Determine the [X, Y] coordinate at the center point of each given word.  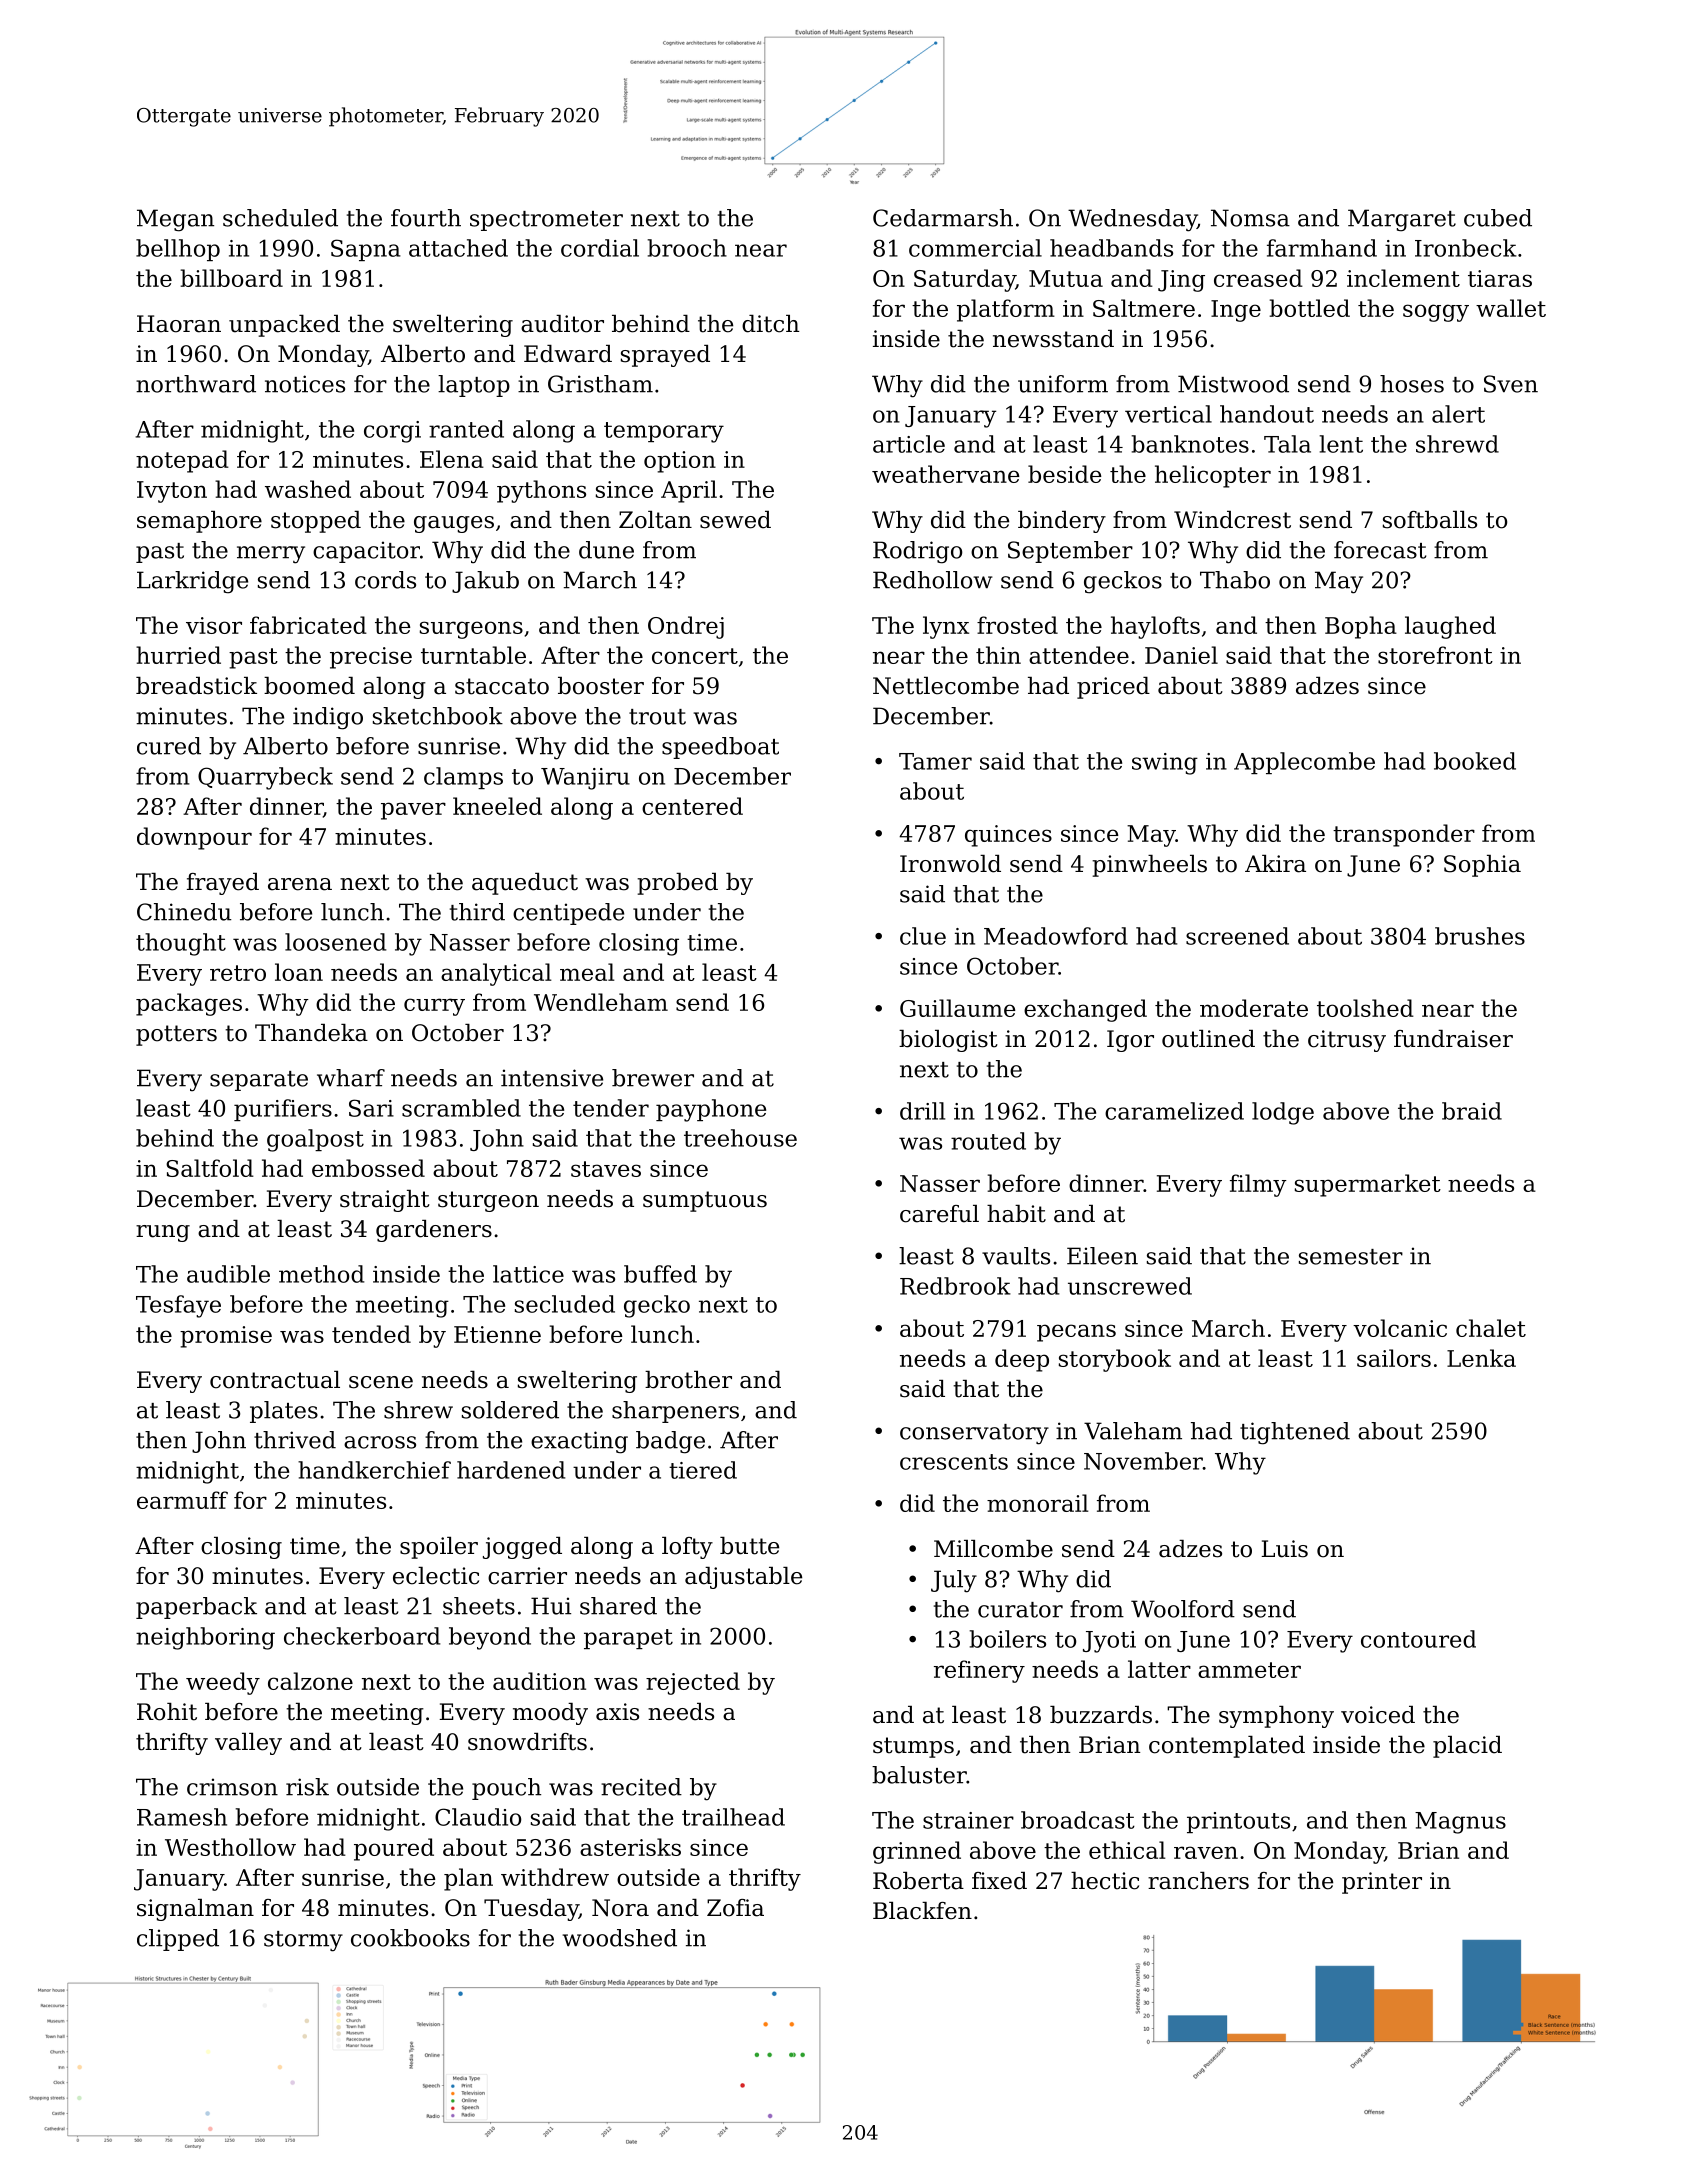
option [680, 462]
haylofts [1155, 627]
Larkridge [192, 582]
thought [181, 944]
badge [670, 1442]
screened [1237, 936]
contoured [1418, 1639]
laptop [474, 386]
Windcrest [1232, 520]
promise [226, 1337]
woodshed [619, 1938]
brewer [653, 1078]
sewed [735, 520]
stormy [303, 1941]
